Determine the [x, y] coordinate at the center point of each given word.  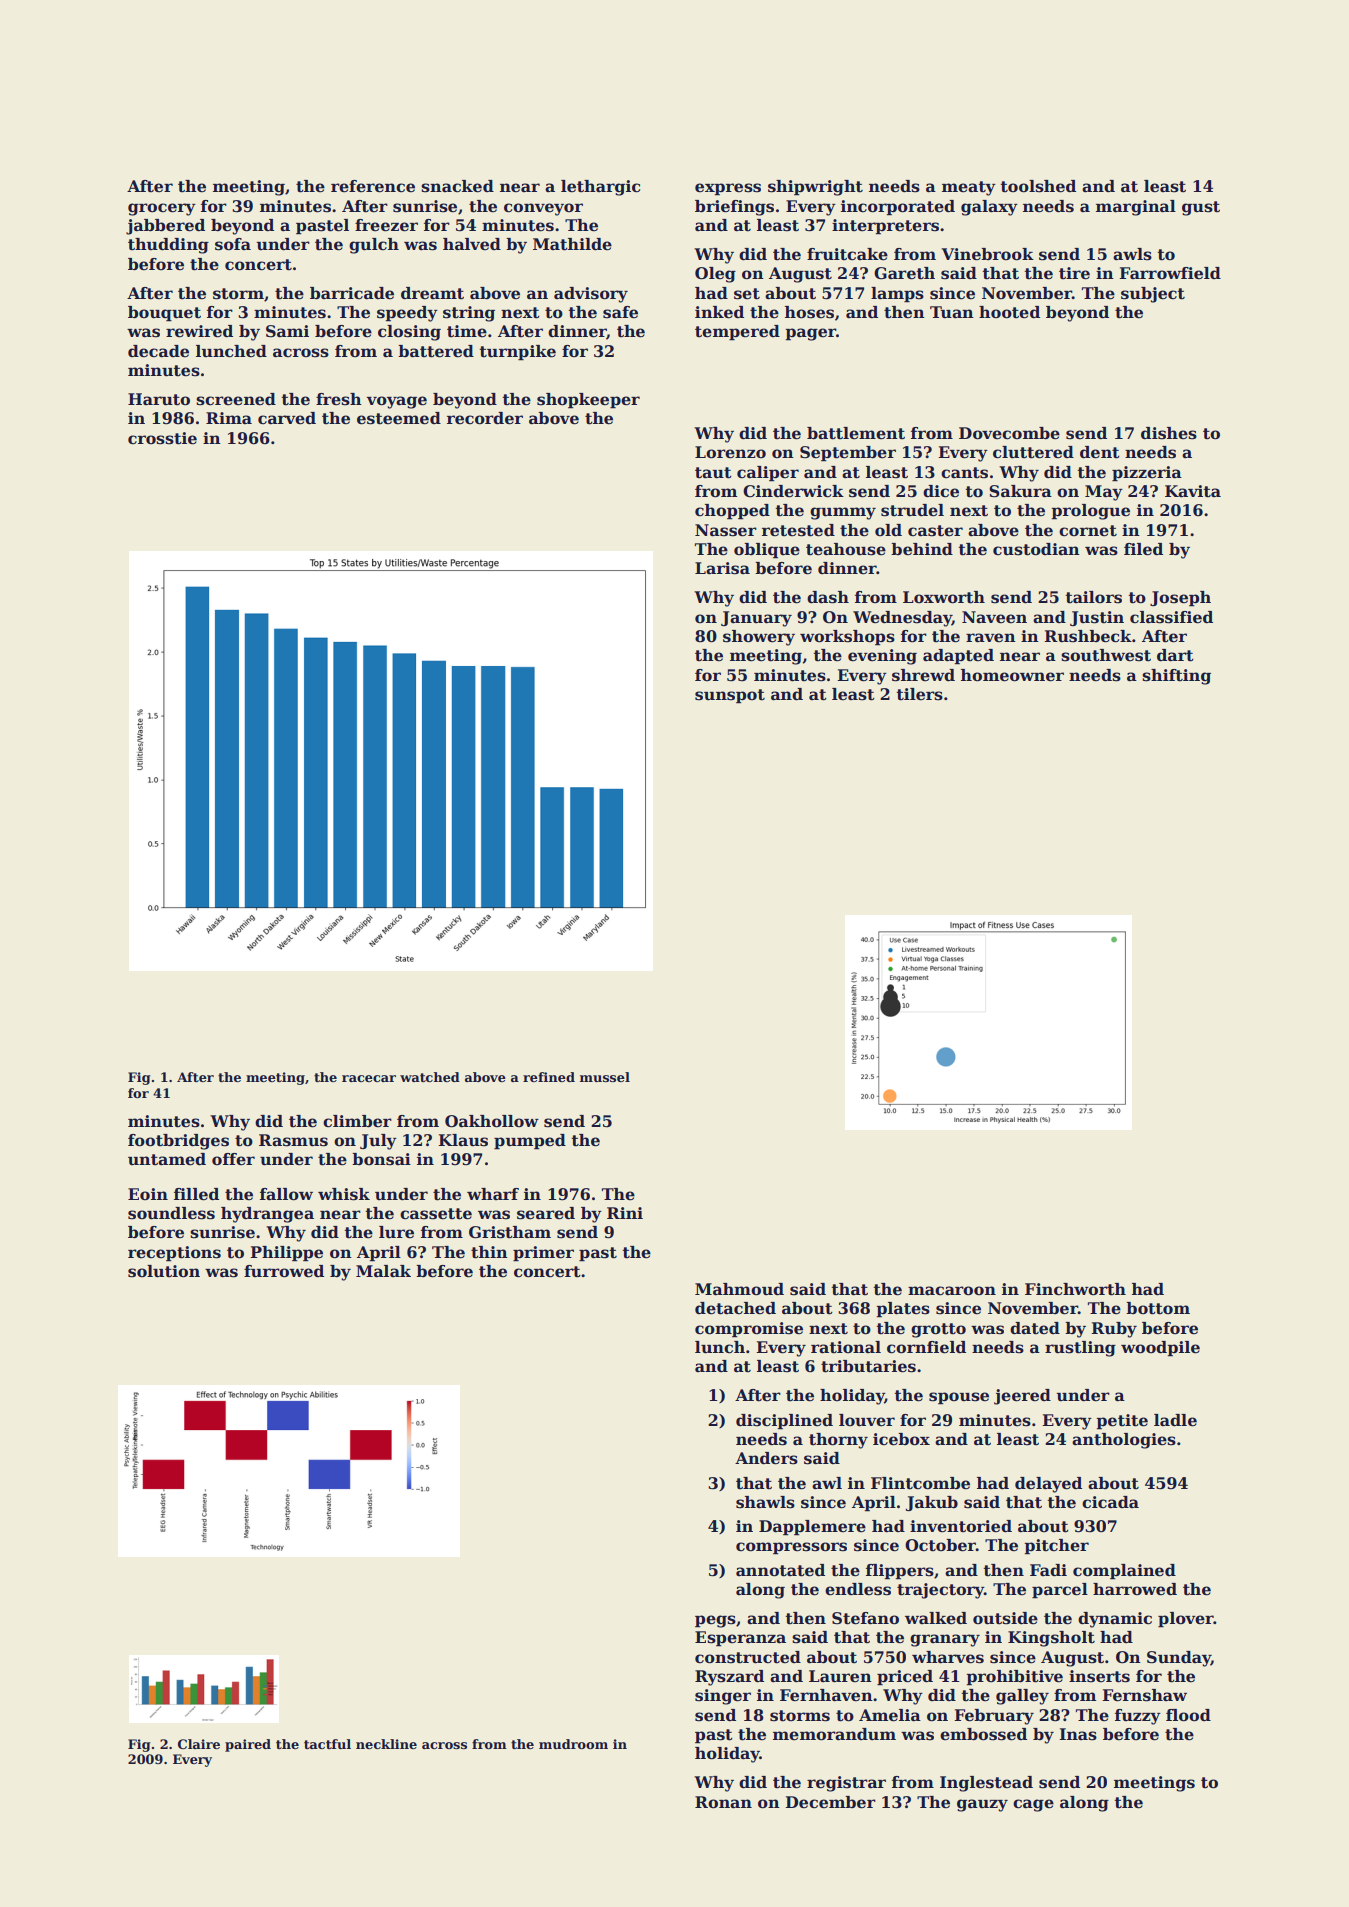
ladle [1175, 1420]
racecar [369, 1078]
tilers [920, 694]
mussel [605, 1077]
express [728, 189]
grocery [162, 209]
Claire [199, 1744]
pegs [715, 1621]
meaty [969, 188]
